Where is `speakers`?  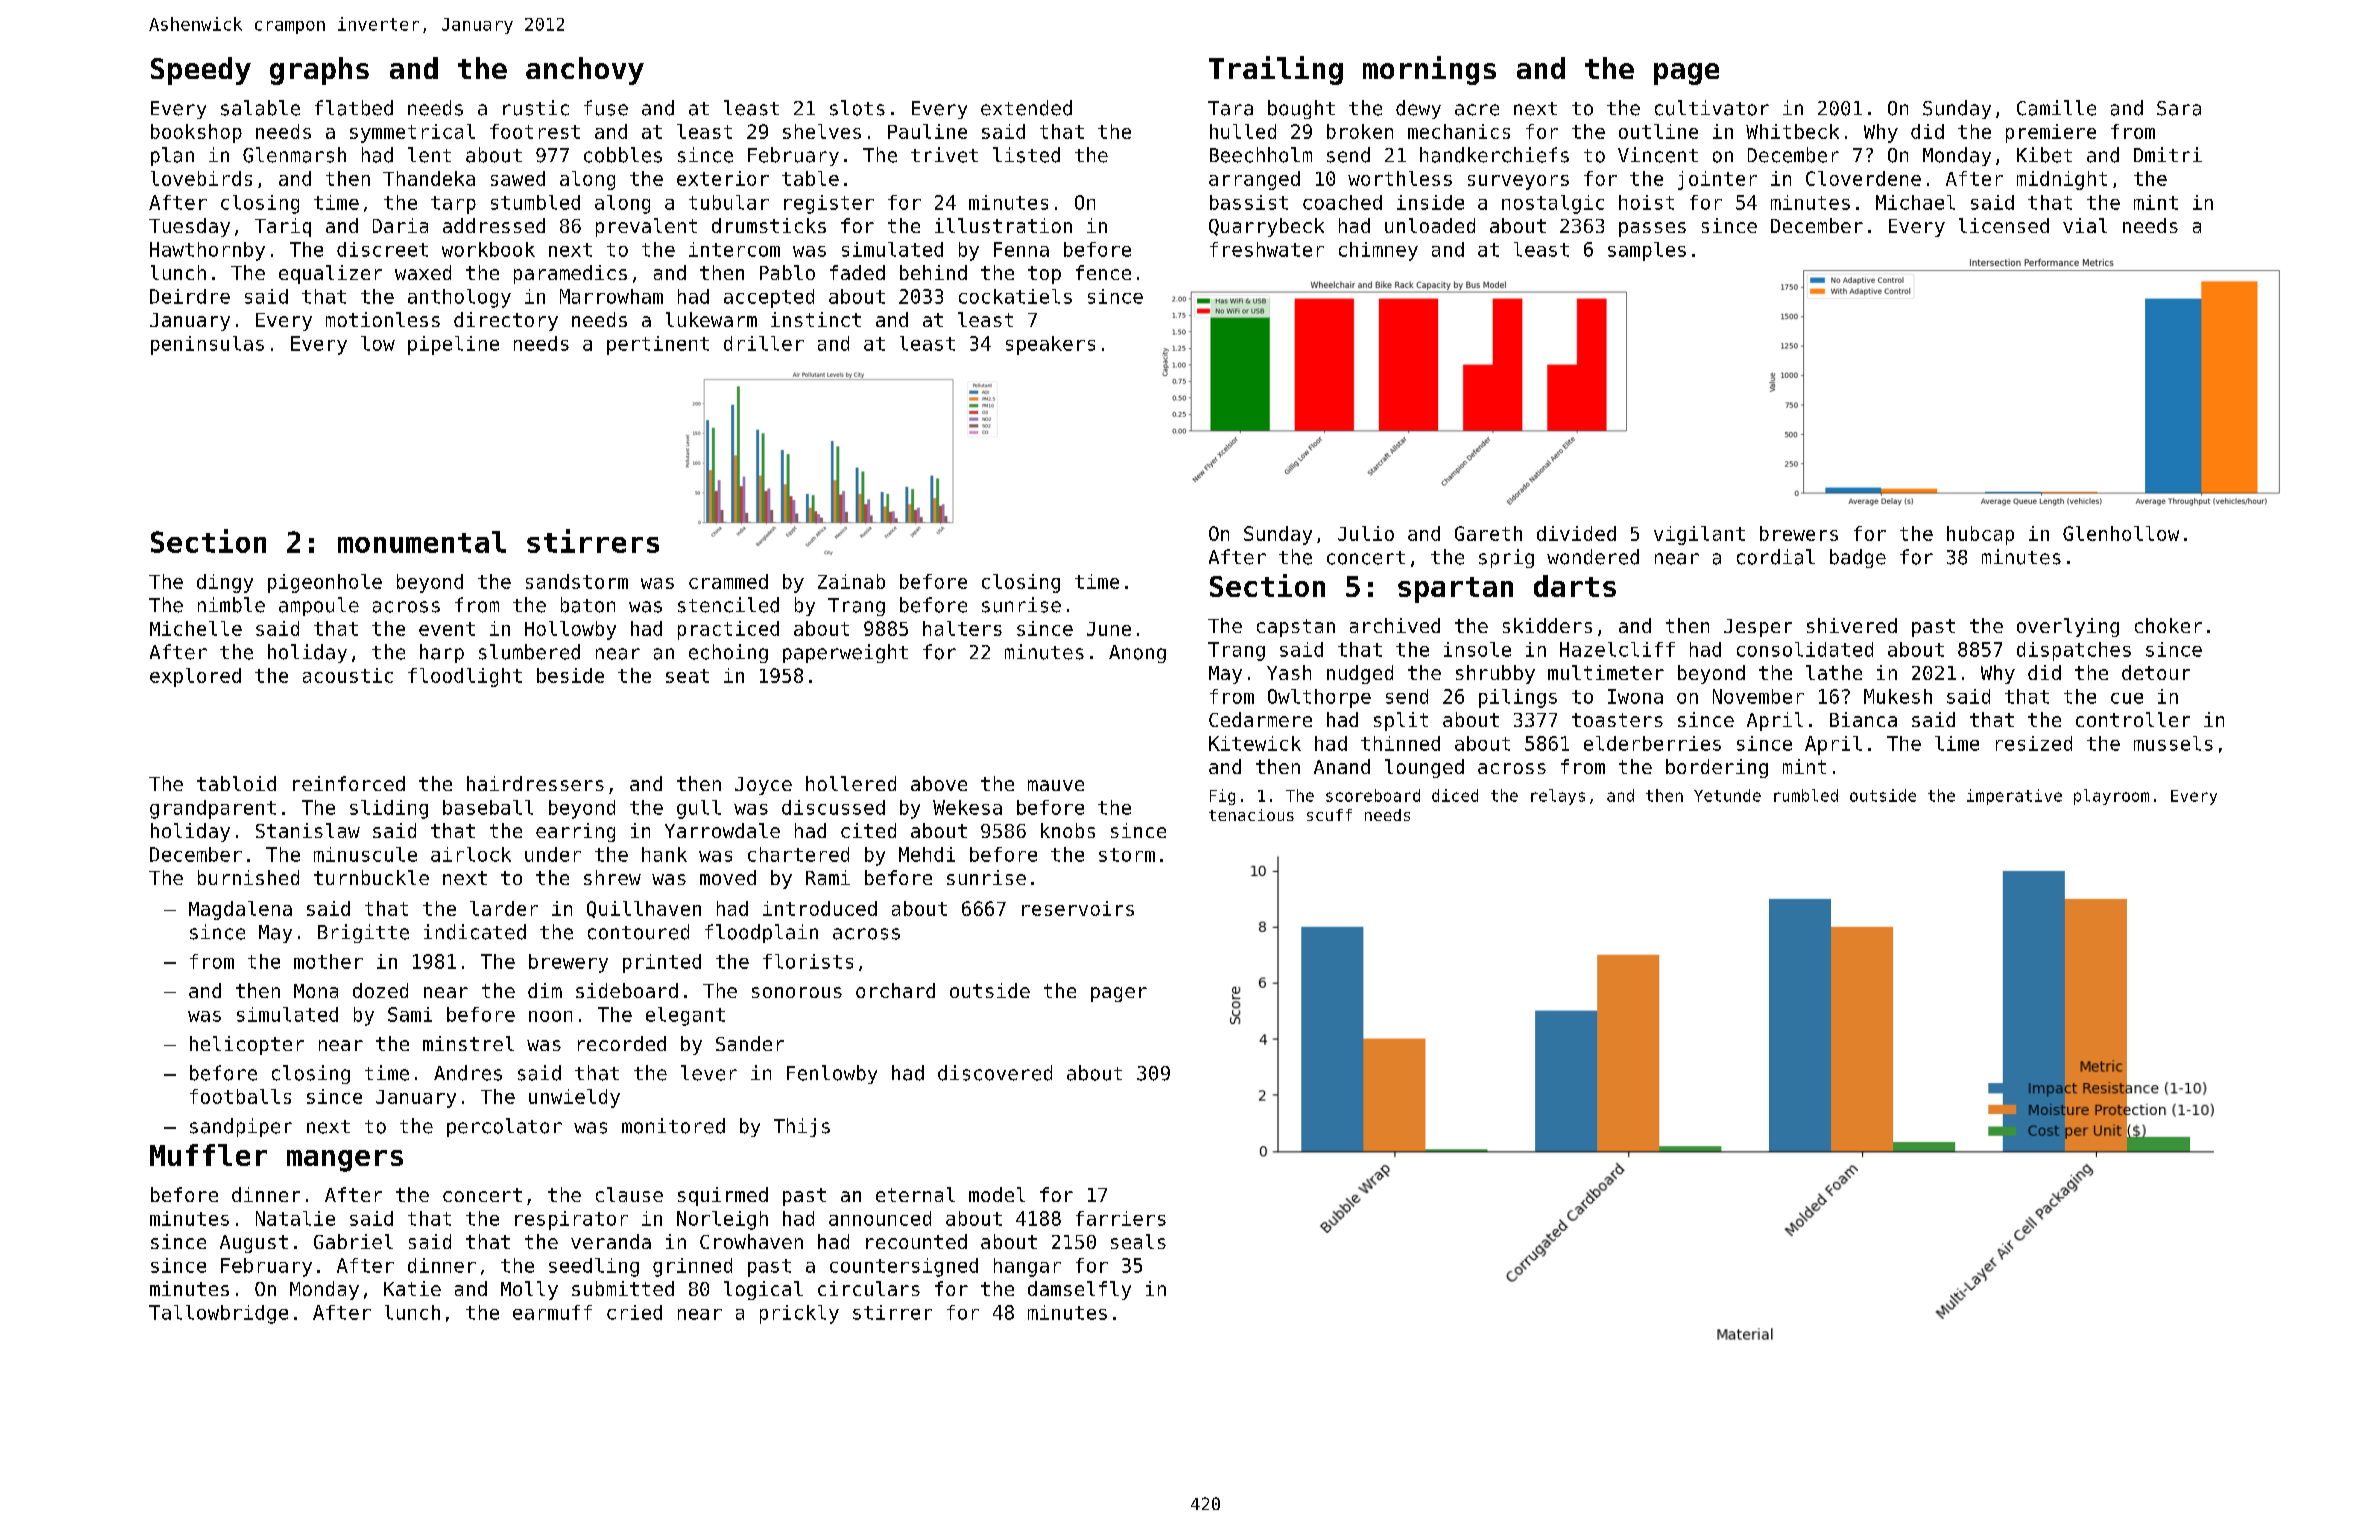 speakers is located at coordinates (1050, 345).
